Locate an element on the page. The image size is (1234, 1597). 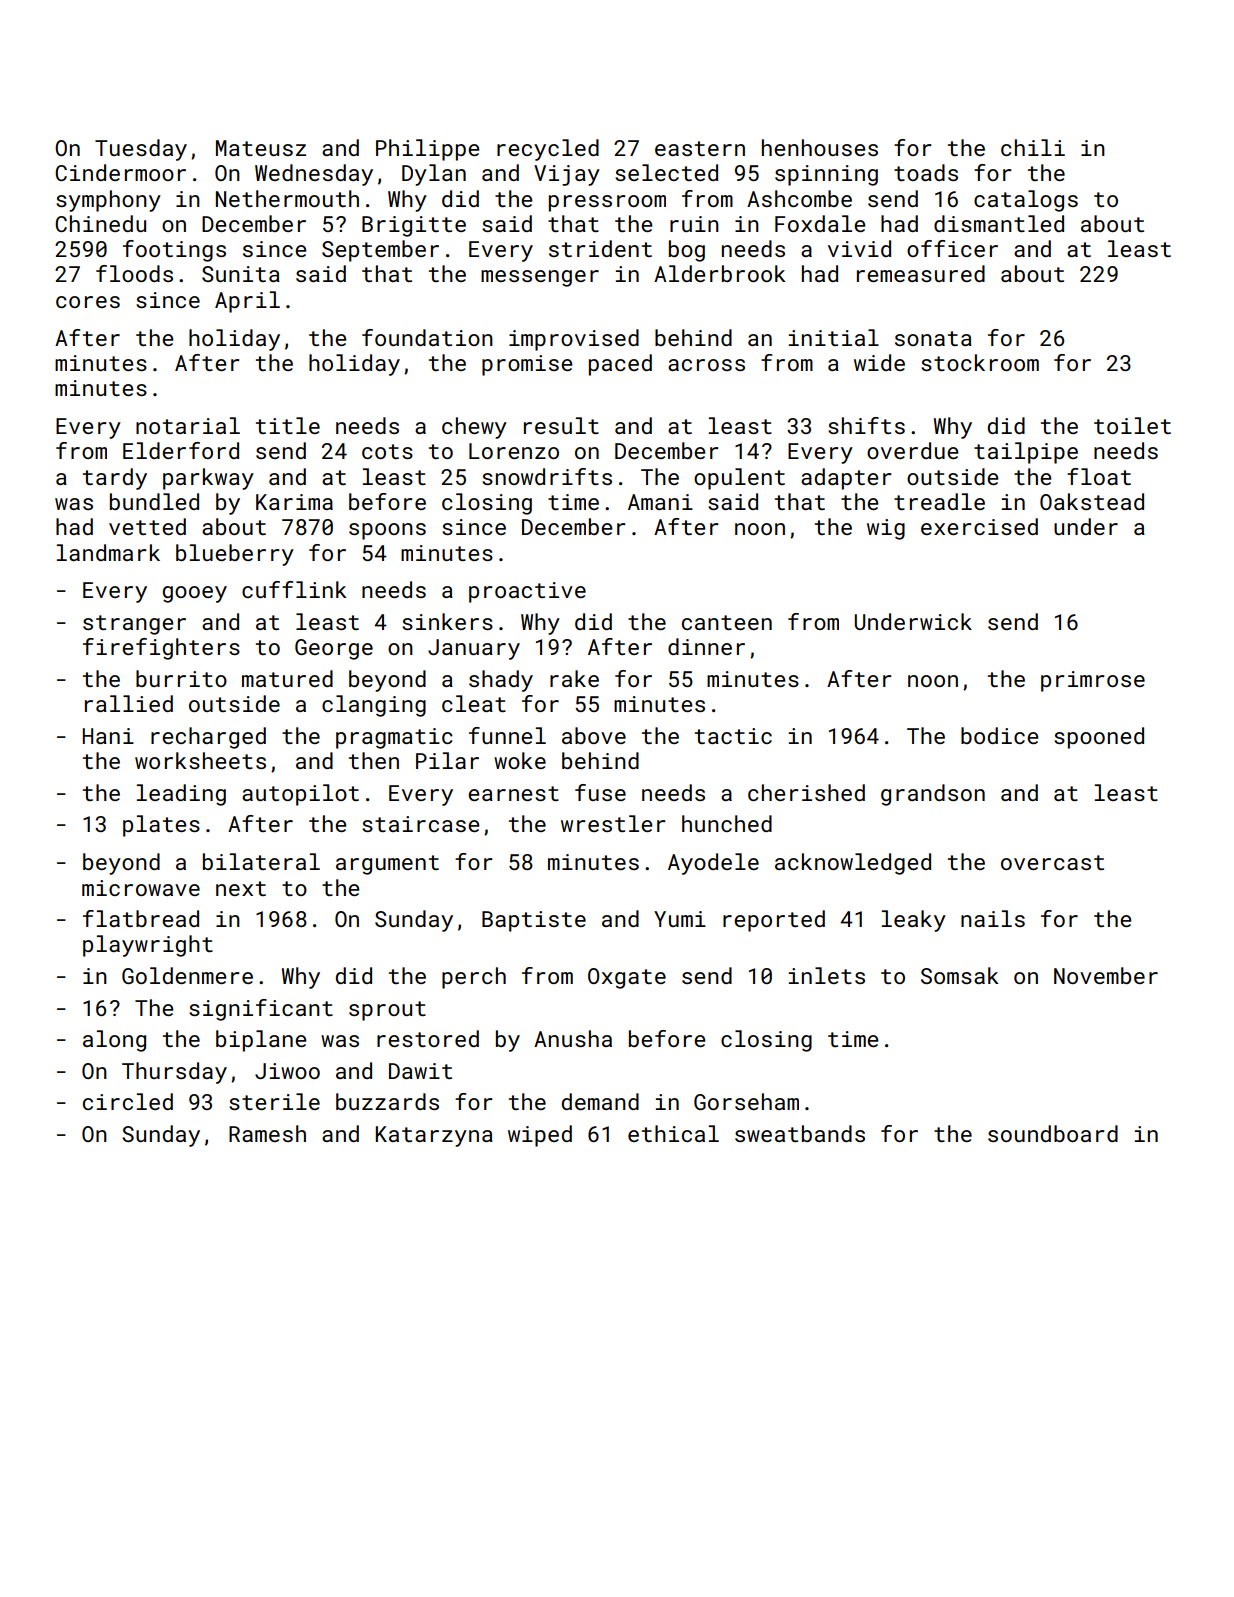
Nethermouth is located at coordinates (287, 198).
